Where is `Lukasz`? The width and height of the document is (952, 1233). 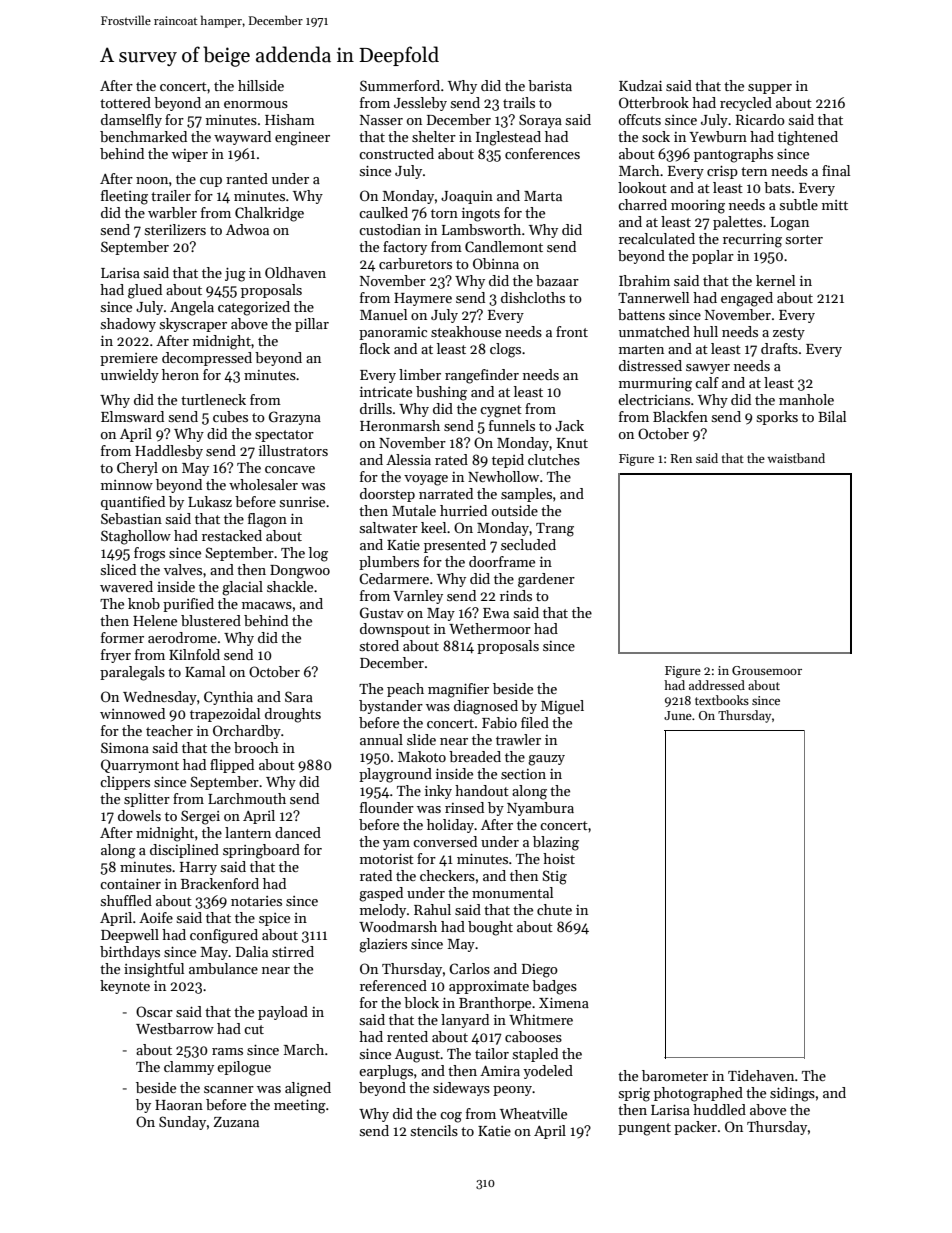
Lukasz is located at coordinates (210, 501).
